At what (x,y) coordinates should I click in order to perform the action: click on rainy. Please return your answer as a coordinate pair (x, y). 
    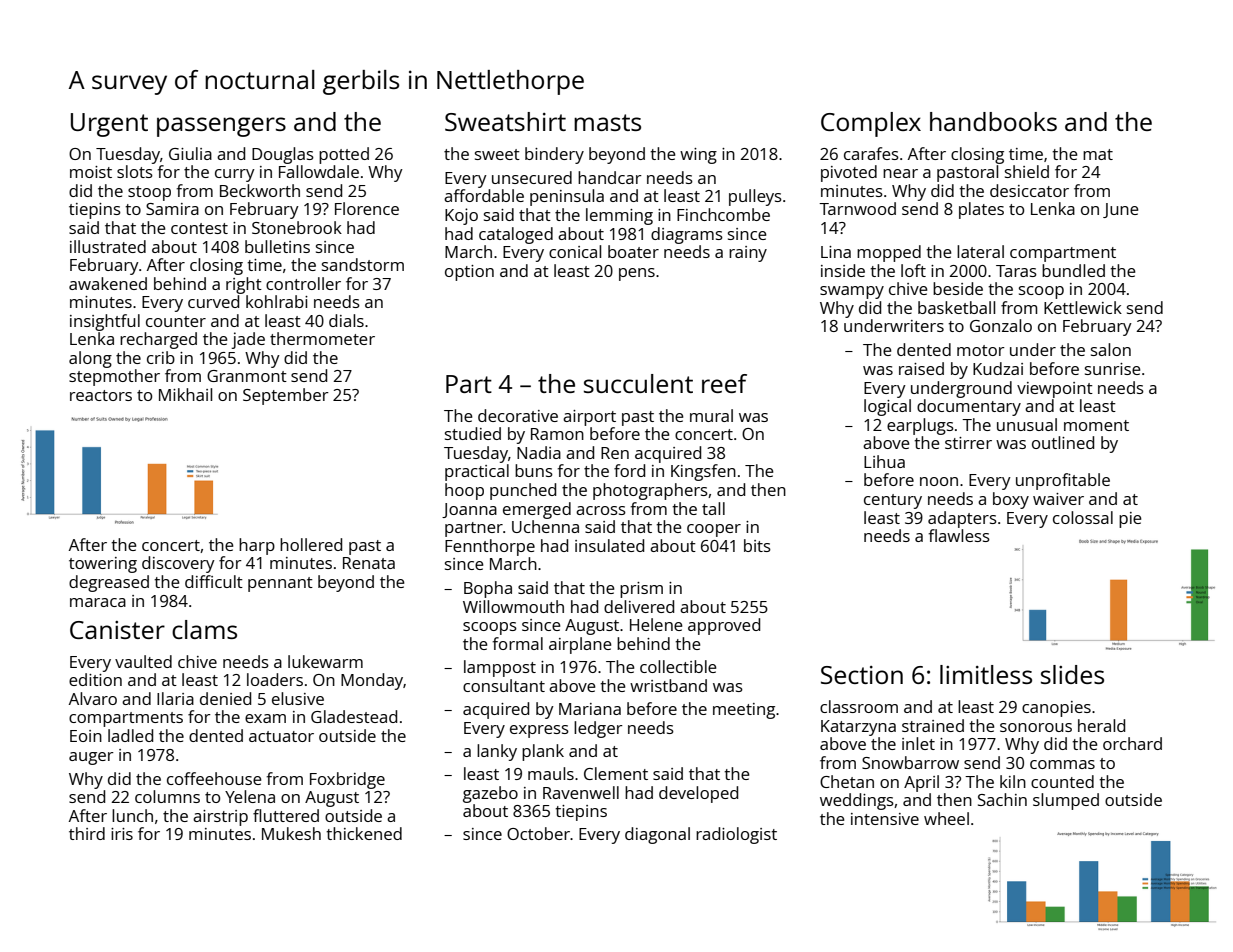
    Looking at the image, I should click on (748, 254).
